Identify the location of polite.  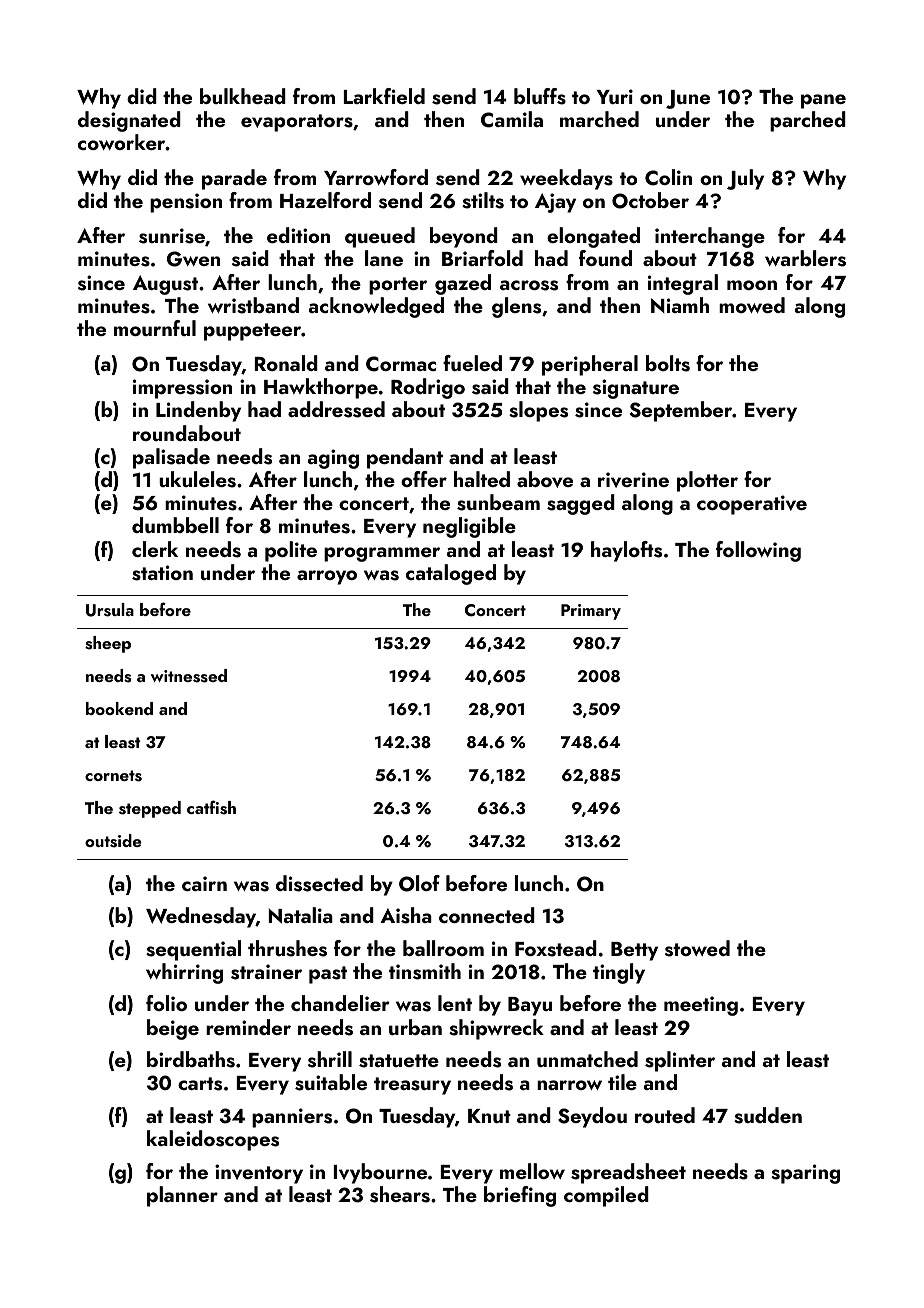
(291, 551).
